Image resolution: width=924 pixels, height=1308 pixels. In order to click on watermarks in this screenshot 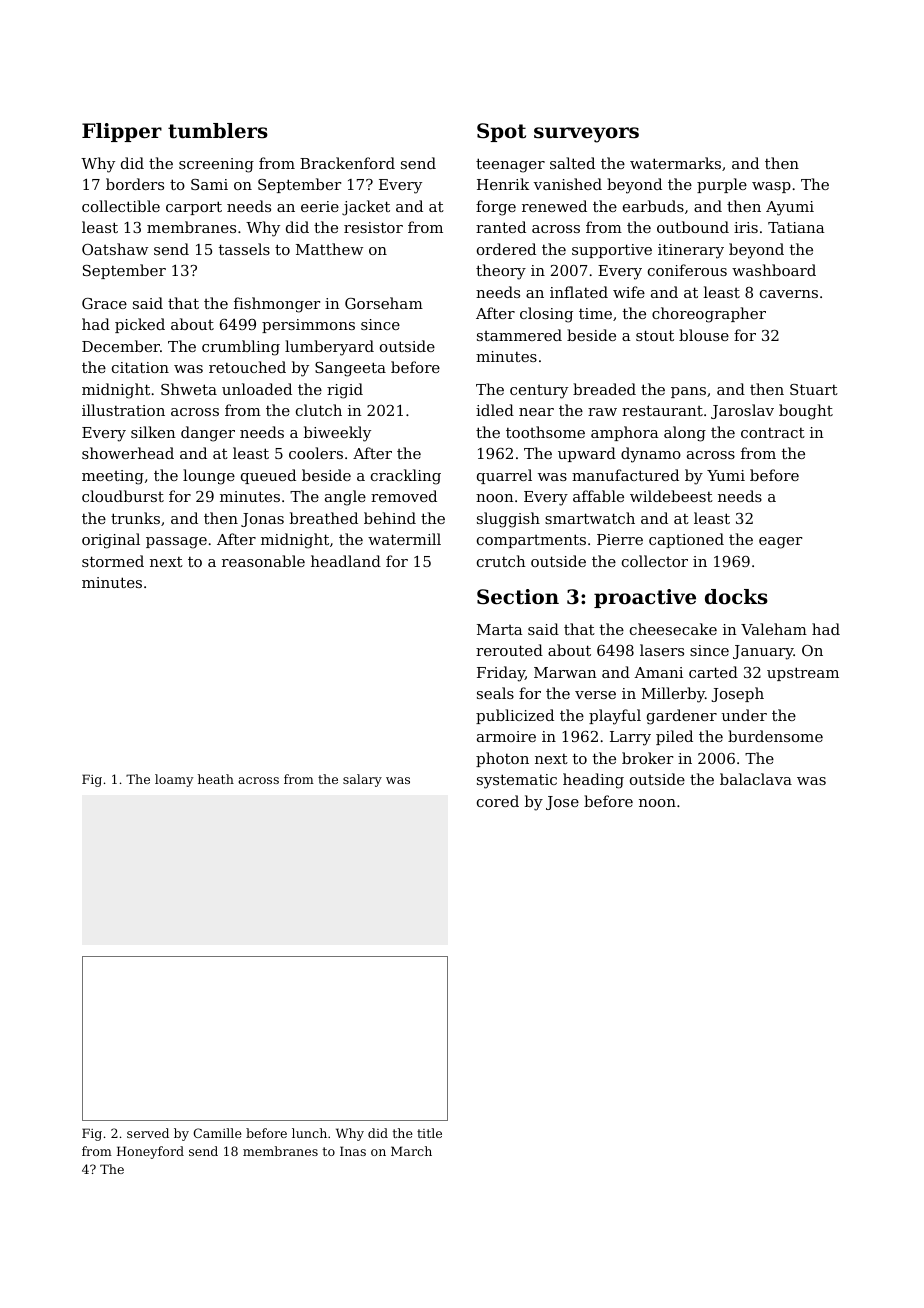, I will do `click(675, 163)`.
